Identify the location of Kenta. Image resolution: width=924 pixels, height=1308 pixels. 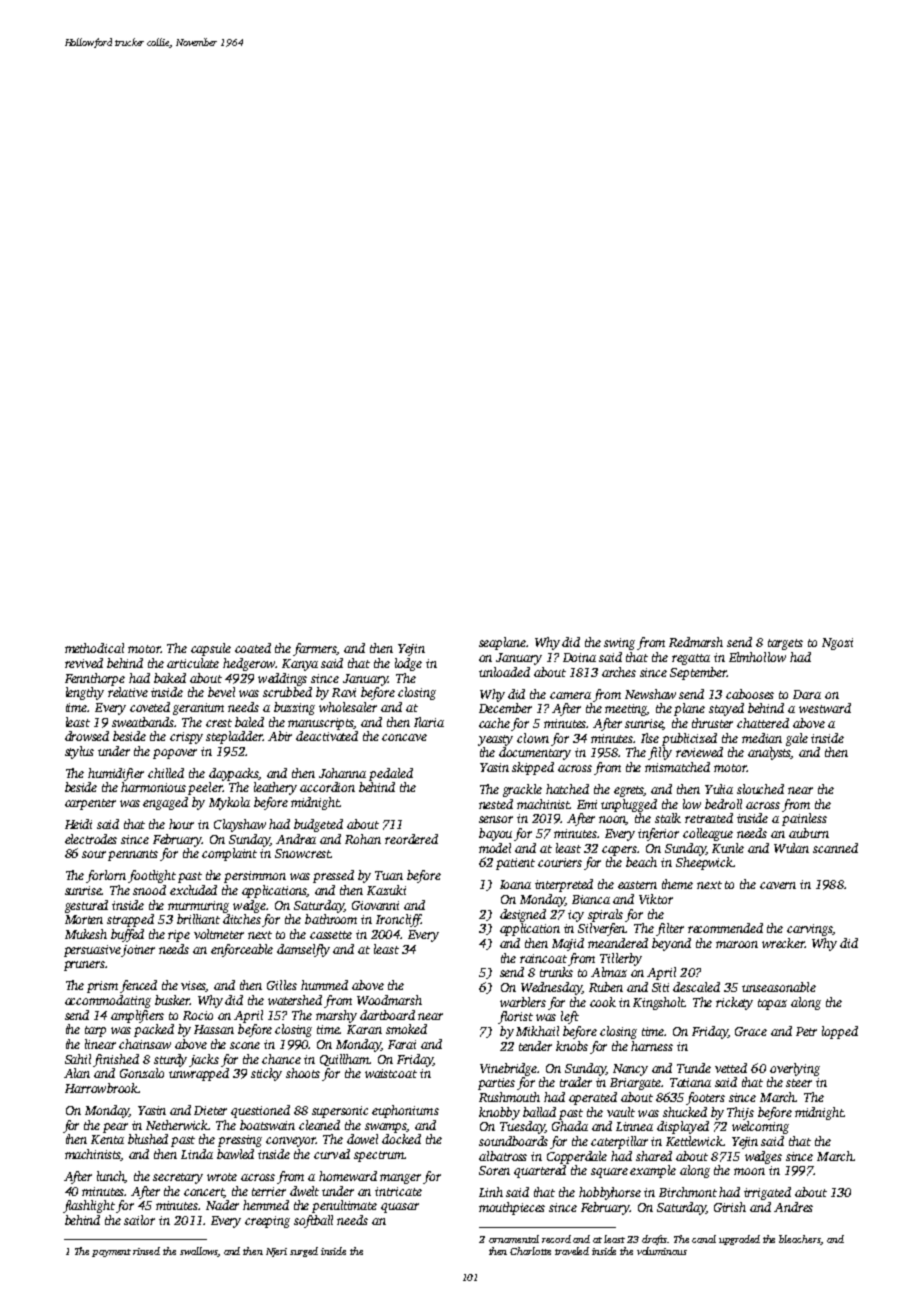
(107, 1139).
